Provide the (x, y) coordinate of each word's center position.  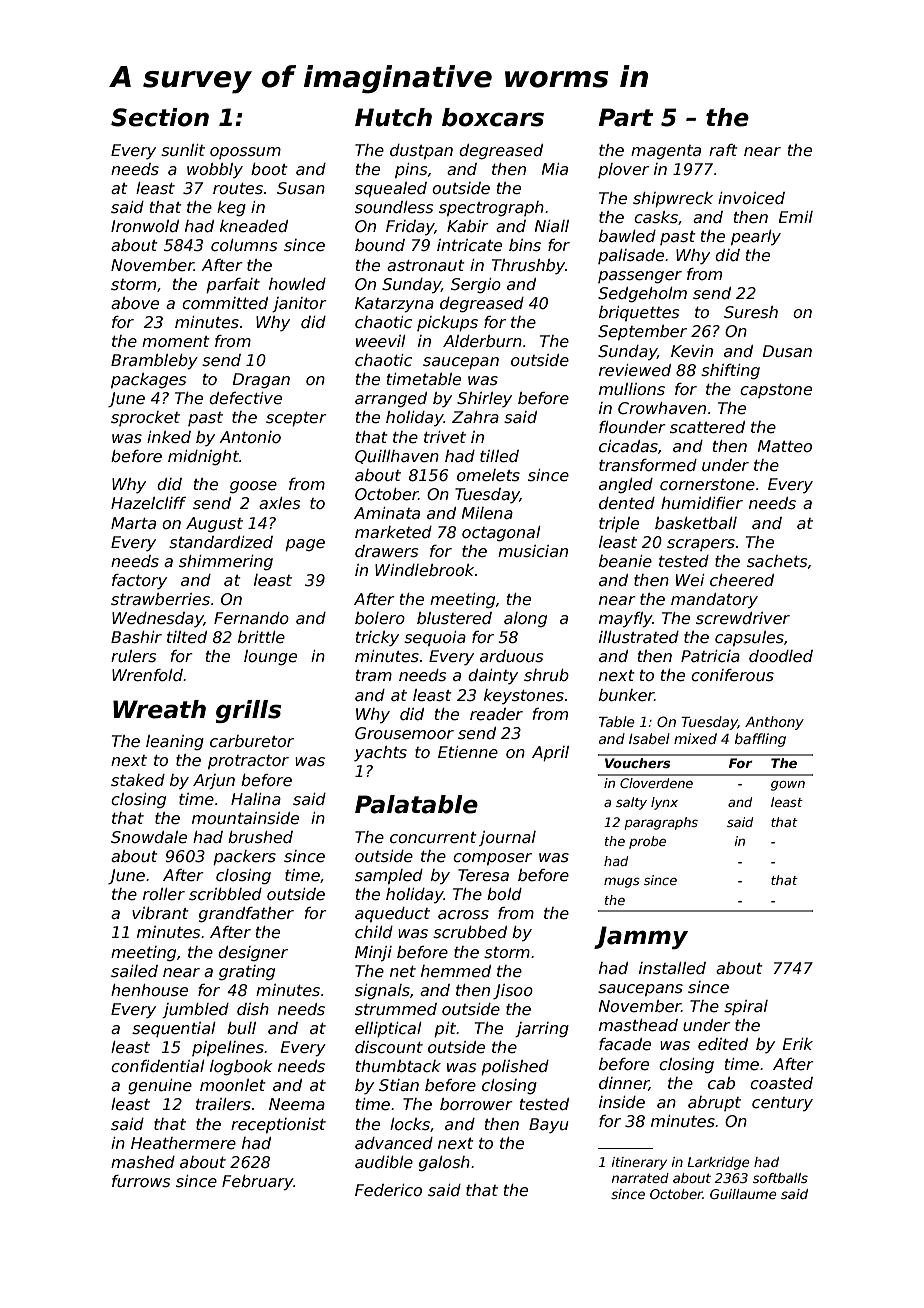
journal (507, 838)
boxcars (493, 117)
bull (241, 1028)
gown (788, 786)
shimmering (226, 562)
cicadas (628, 446)
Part (626, 117)
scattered (707, 427)
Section (160, 117)
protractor (248, 762)
